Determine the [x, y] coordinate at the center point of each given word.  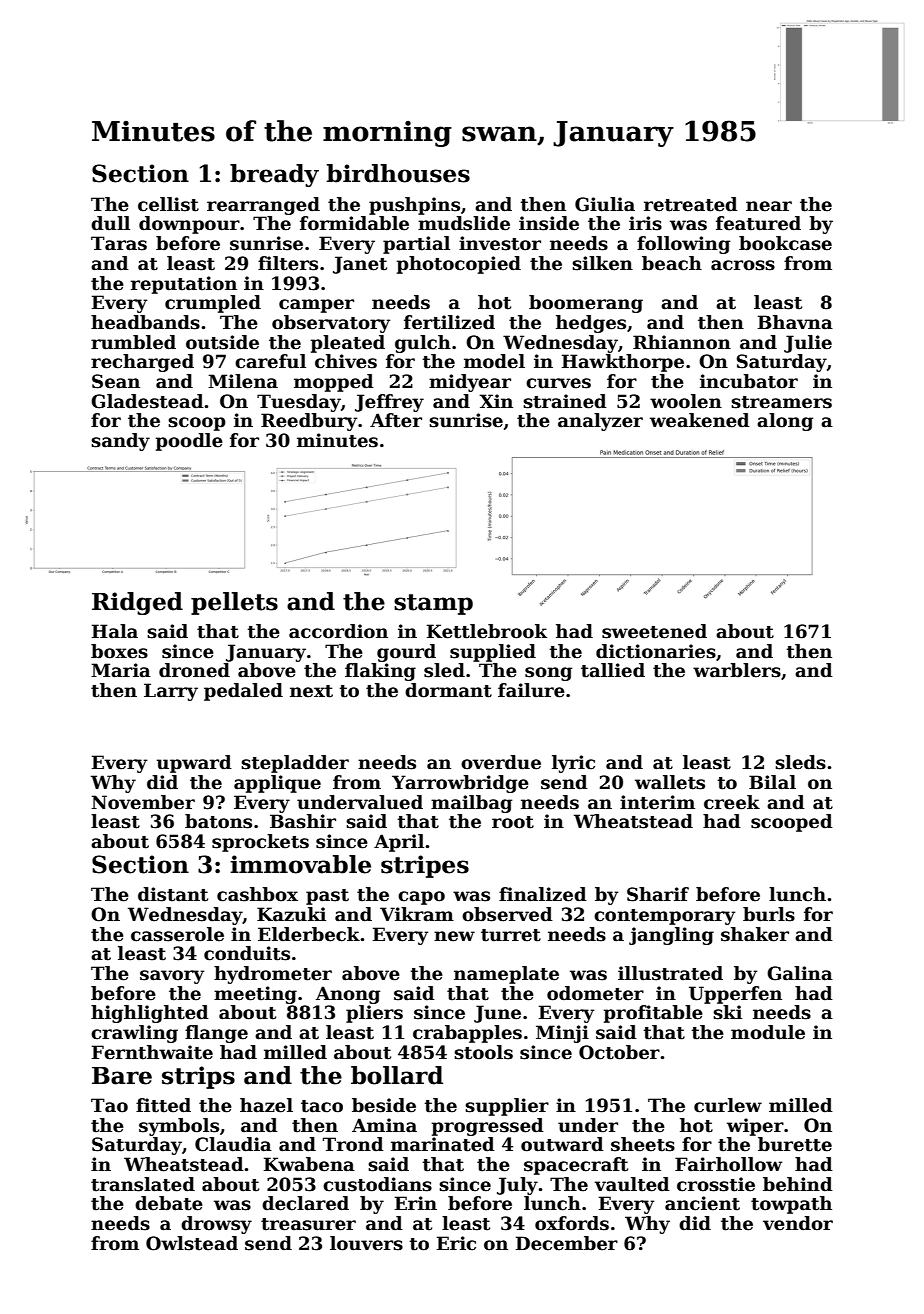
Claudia [233, 1144]
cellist [168, 204]
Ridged [137, 603]
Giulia [605, 204]
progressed [487, 1127]
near [769, 206]
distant [173, 894]
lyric [573, 764]
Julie [808, 344]
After [396, 420]
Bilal [772, 782]
